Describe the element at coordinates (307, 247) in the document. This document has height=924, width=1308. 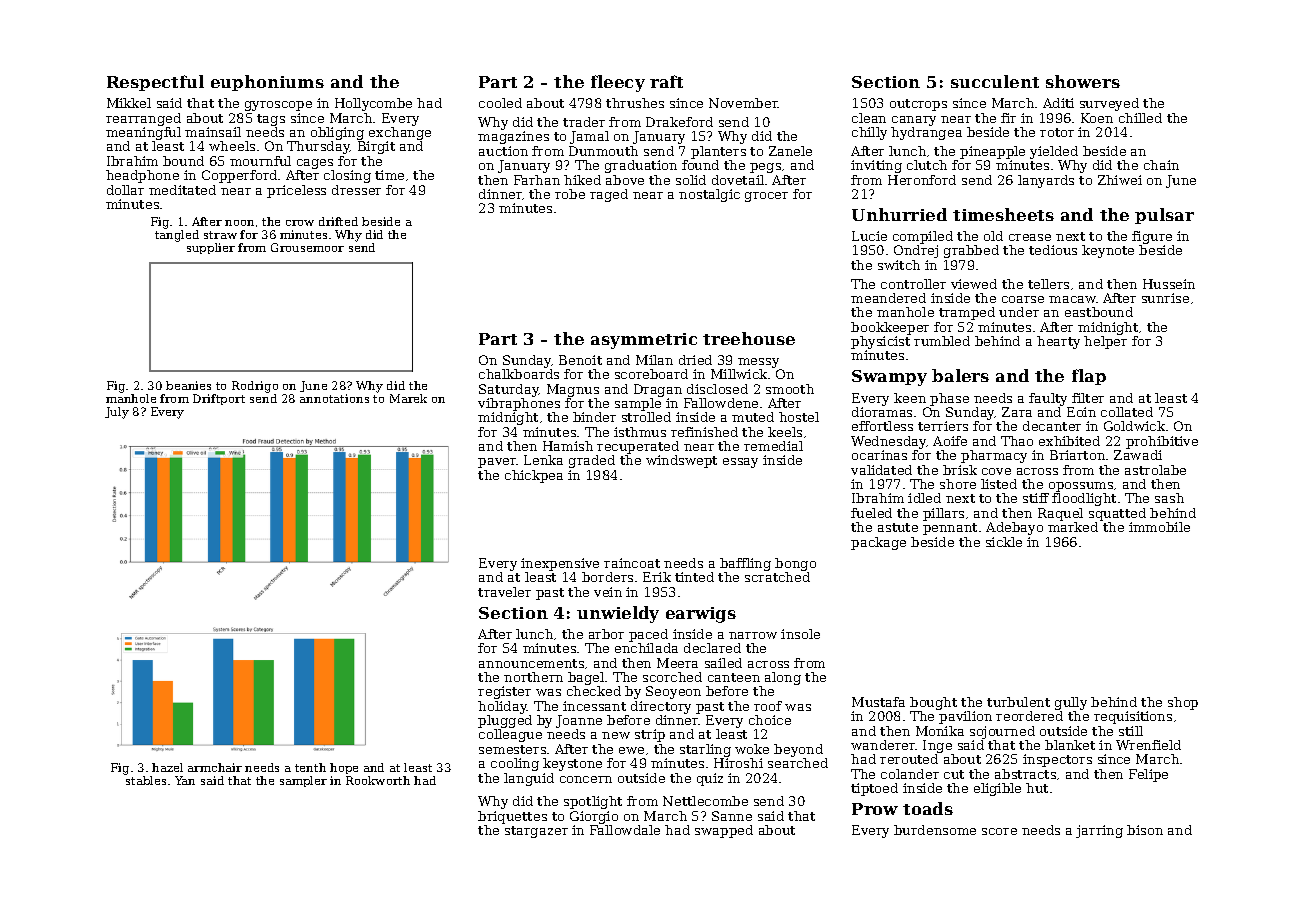
I see `Grousemoor` at that location.
